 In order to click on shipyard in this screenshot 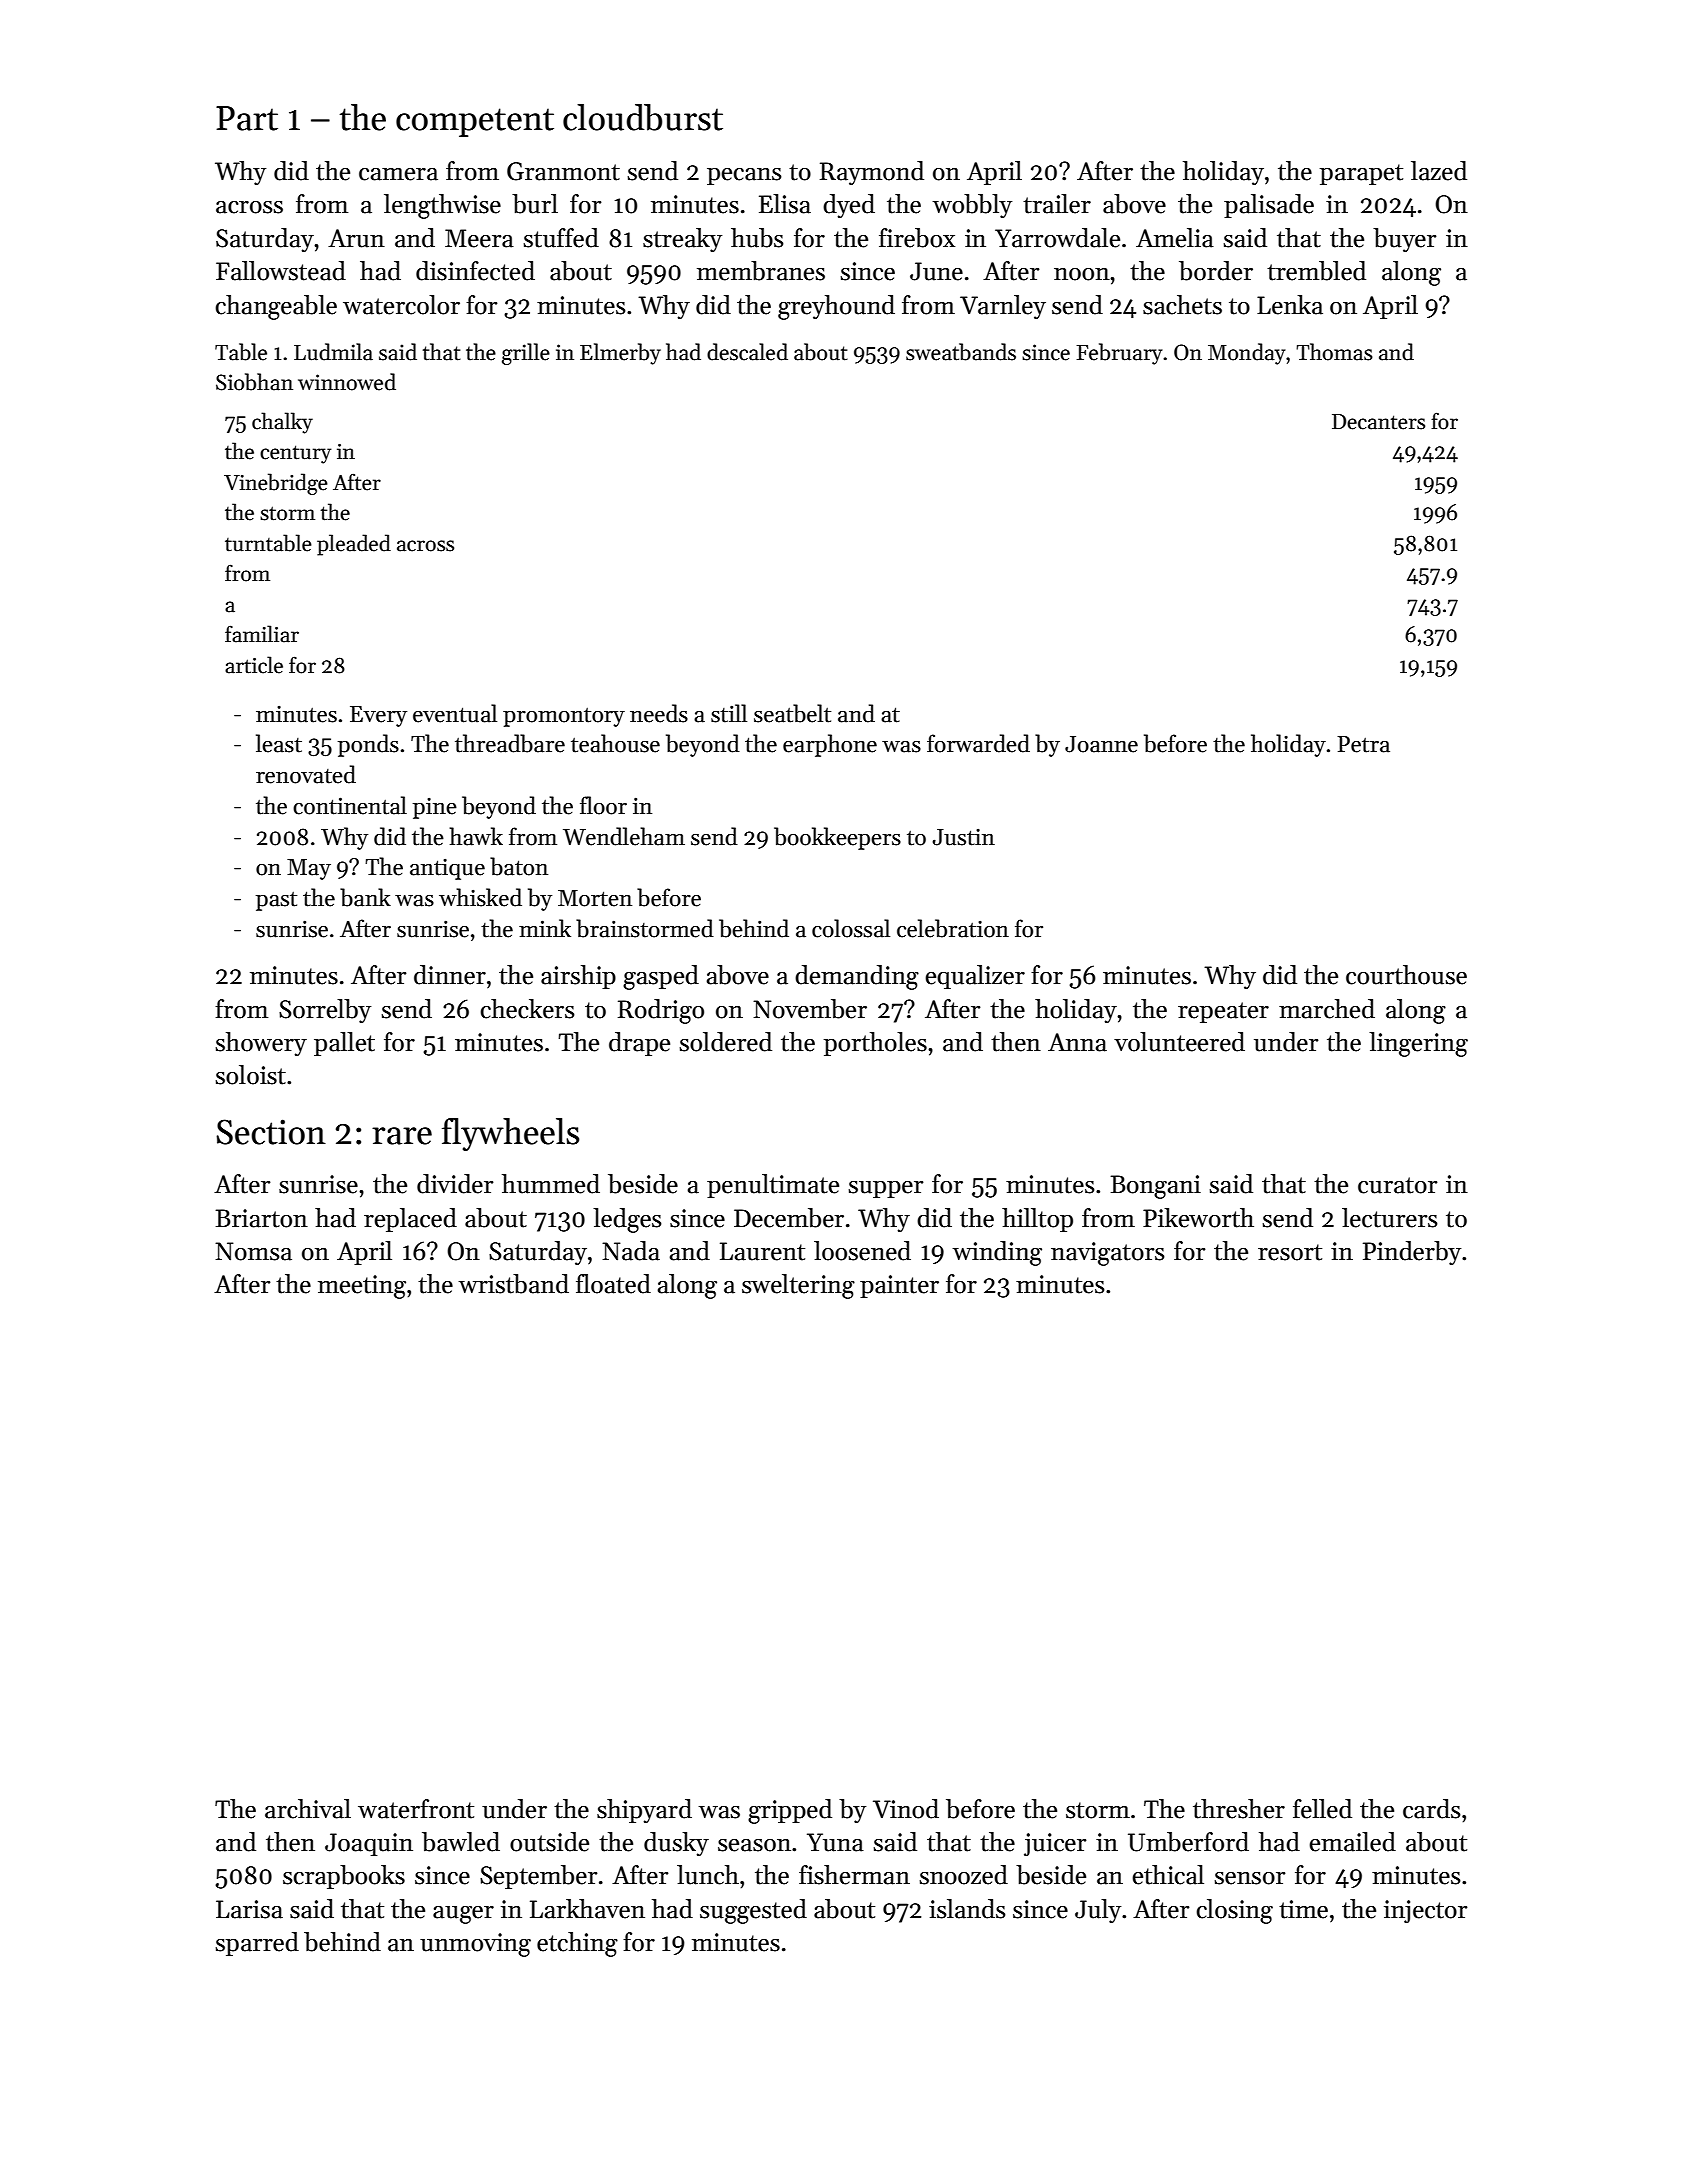, I will do `click(644, 1811)`.
